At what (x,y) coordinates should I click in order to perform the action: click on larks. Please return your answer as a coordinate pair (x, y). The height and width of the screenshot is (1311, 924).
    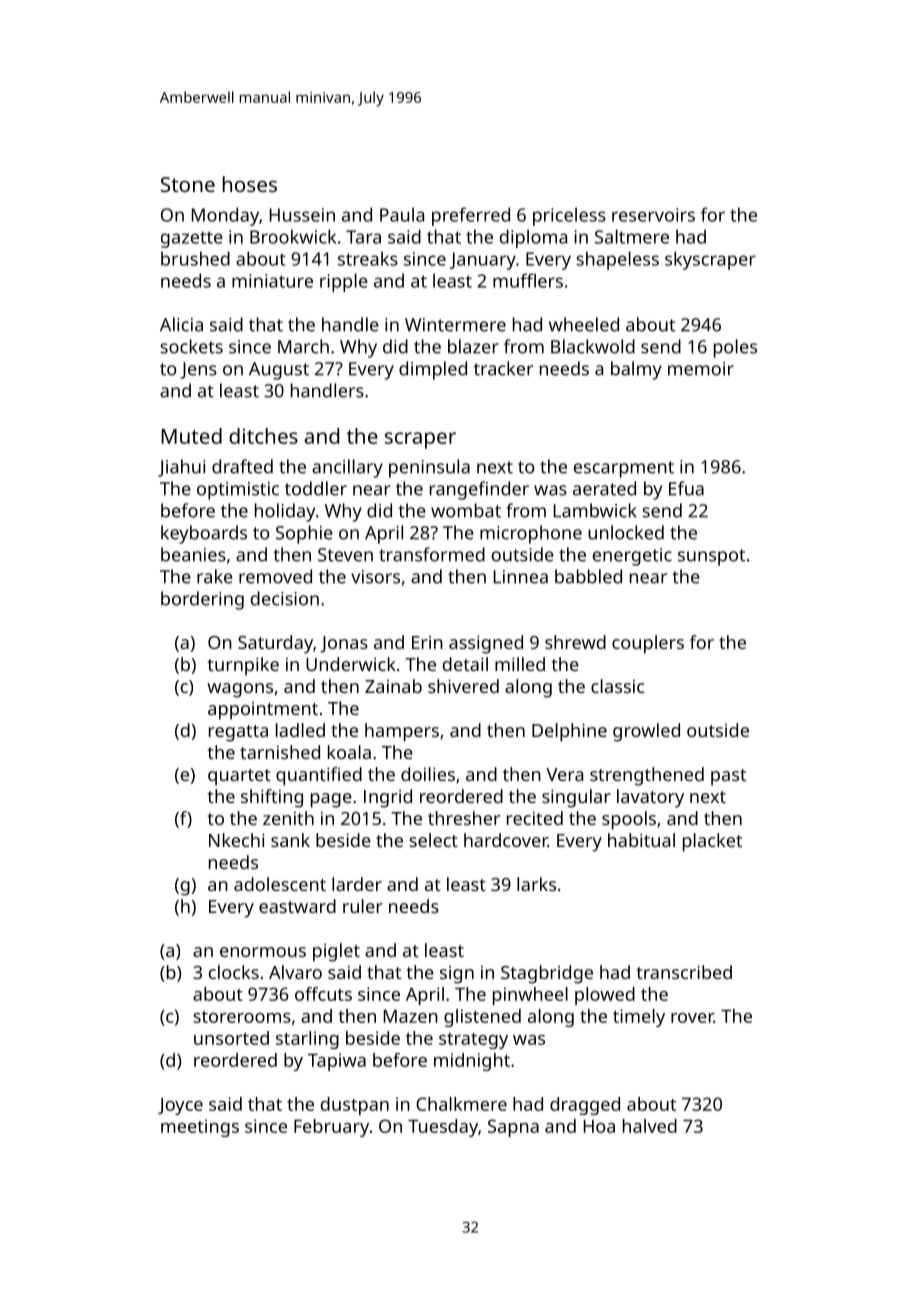
    Looking at the image, I should click on (536, 884).
